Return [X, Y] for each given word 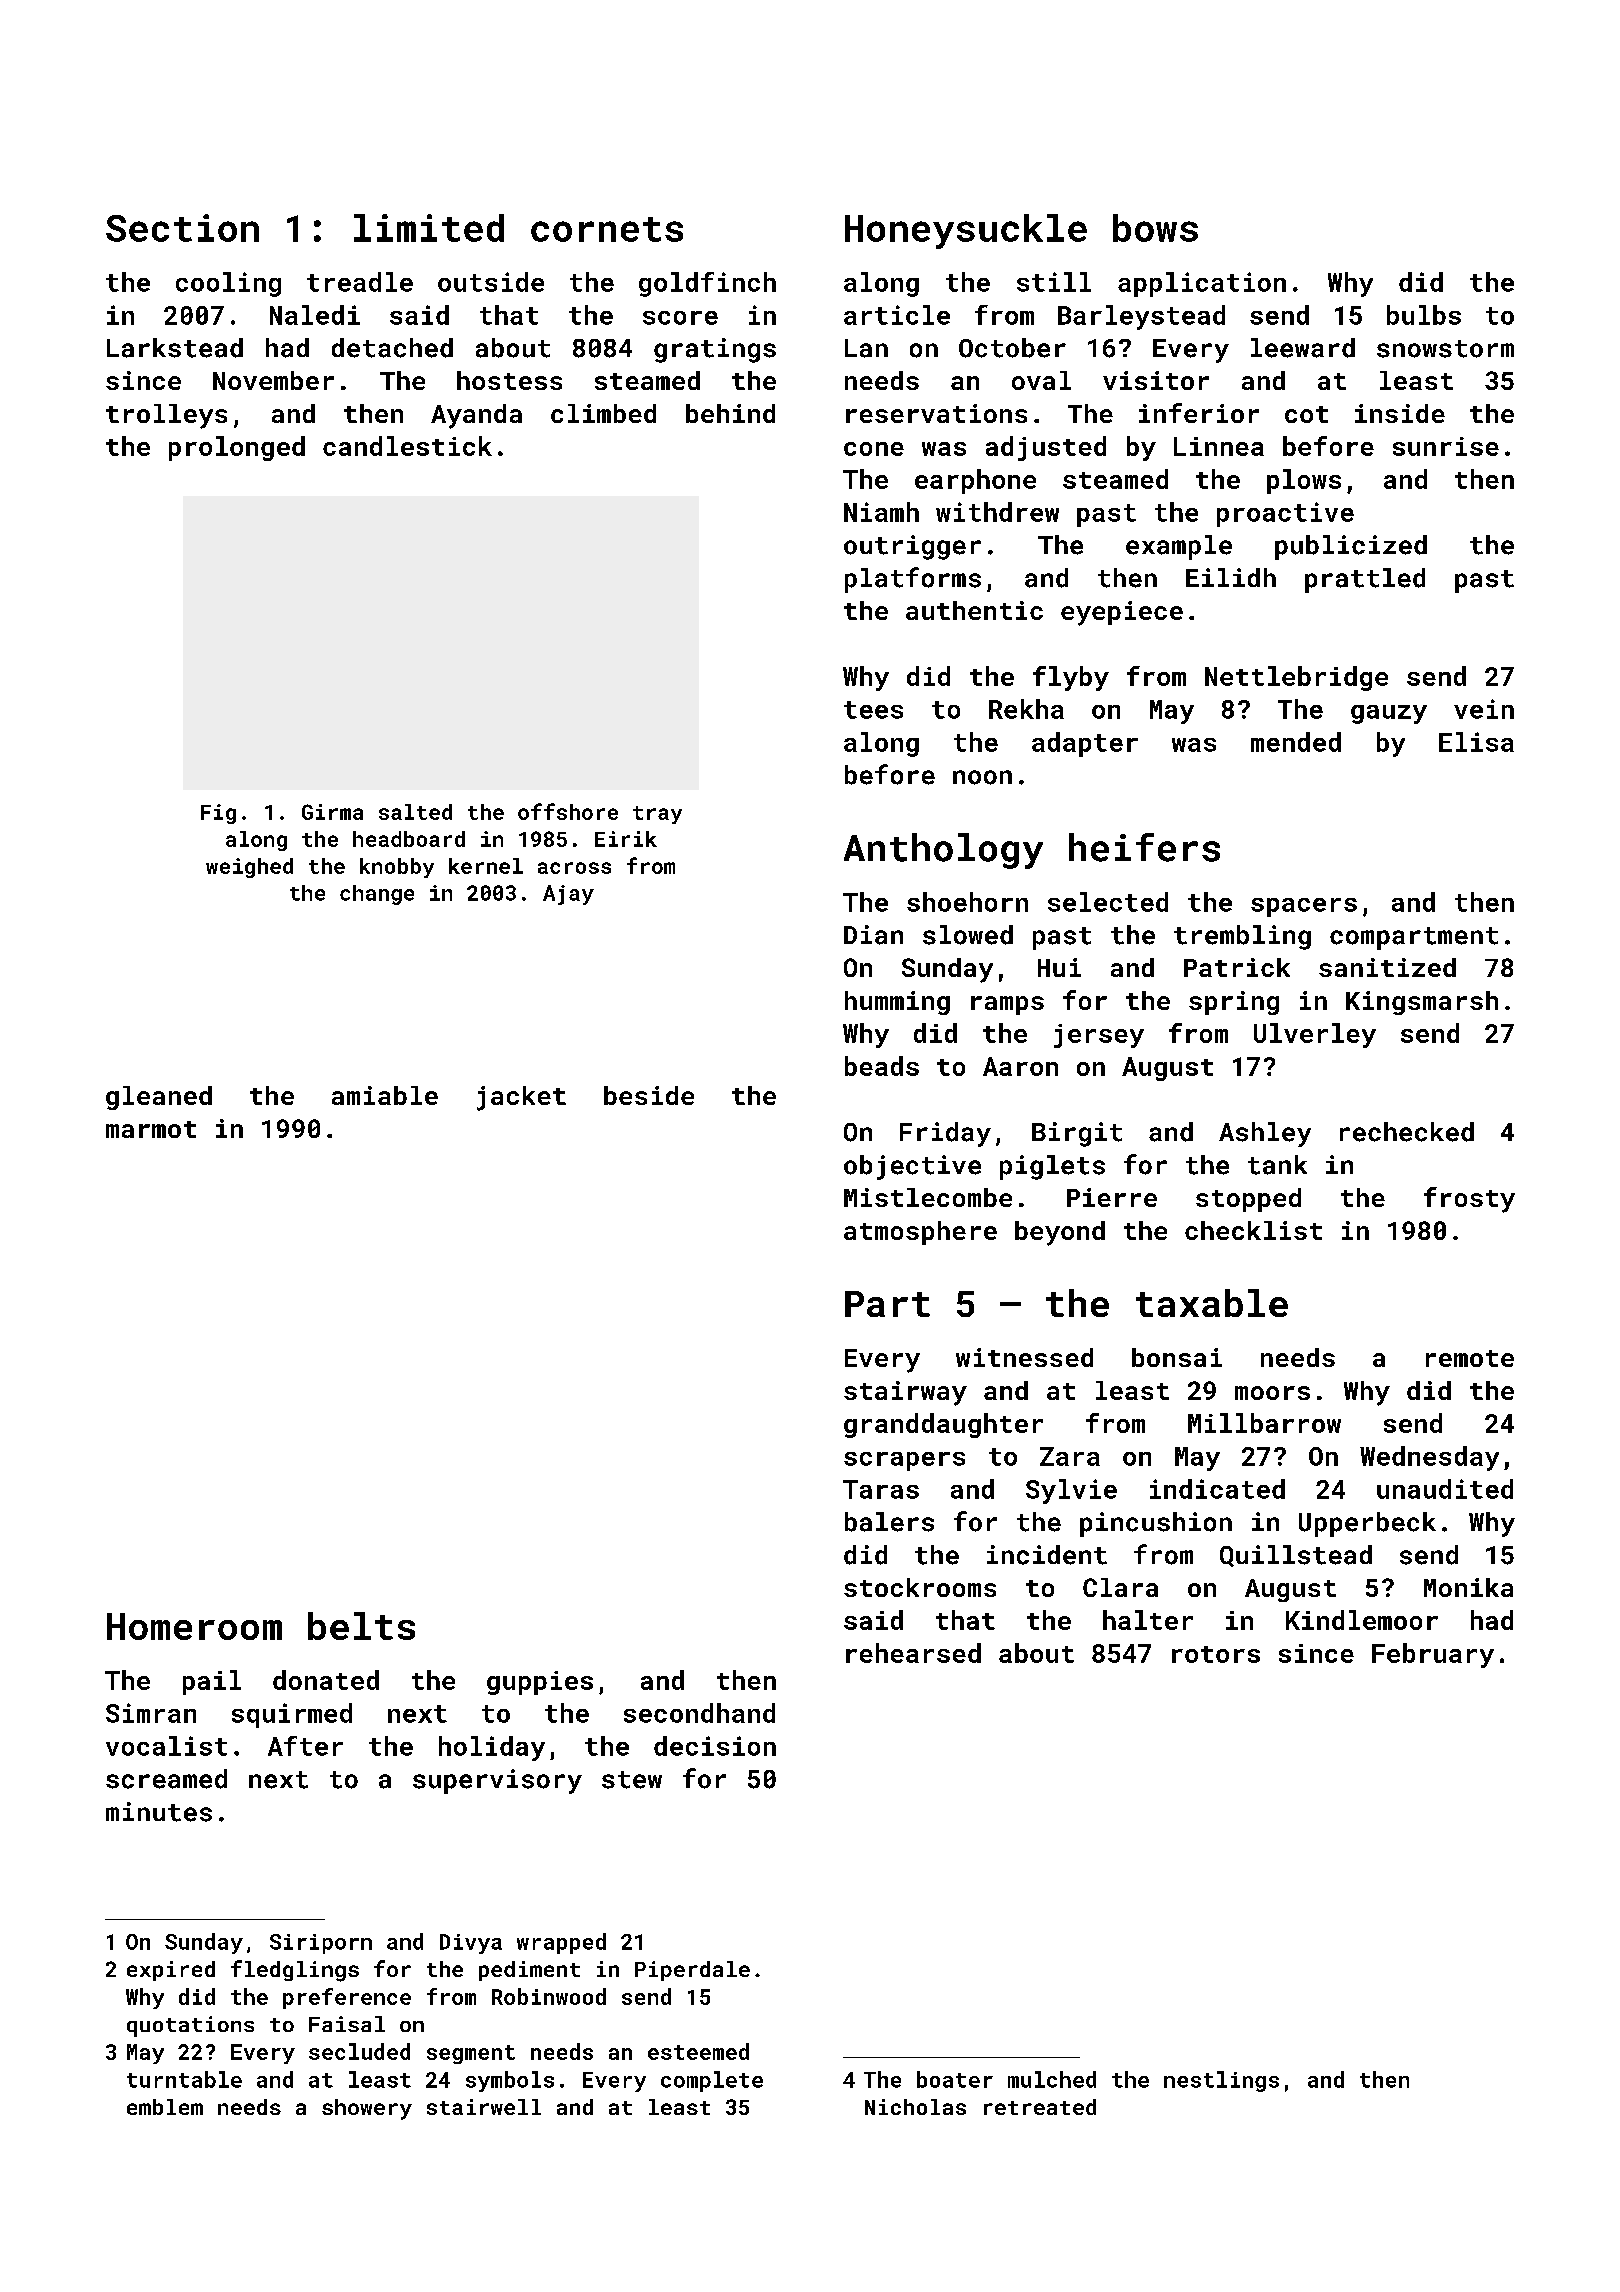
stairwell [484, 2107]
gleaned [159, 1098]
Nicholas [915, 2107]
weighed [249, 868]
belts [361, 1626]
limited [429, 228]
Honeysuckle [966, 231]
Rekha [1026, 709]
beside [649, 1095]
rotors [1216, 1654]
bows [1155, 228]
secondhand [699, 1713]
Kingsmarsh [1422, 1003]
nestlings [1221, 2081]
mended [1296, 742]
